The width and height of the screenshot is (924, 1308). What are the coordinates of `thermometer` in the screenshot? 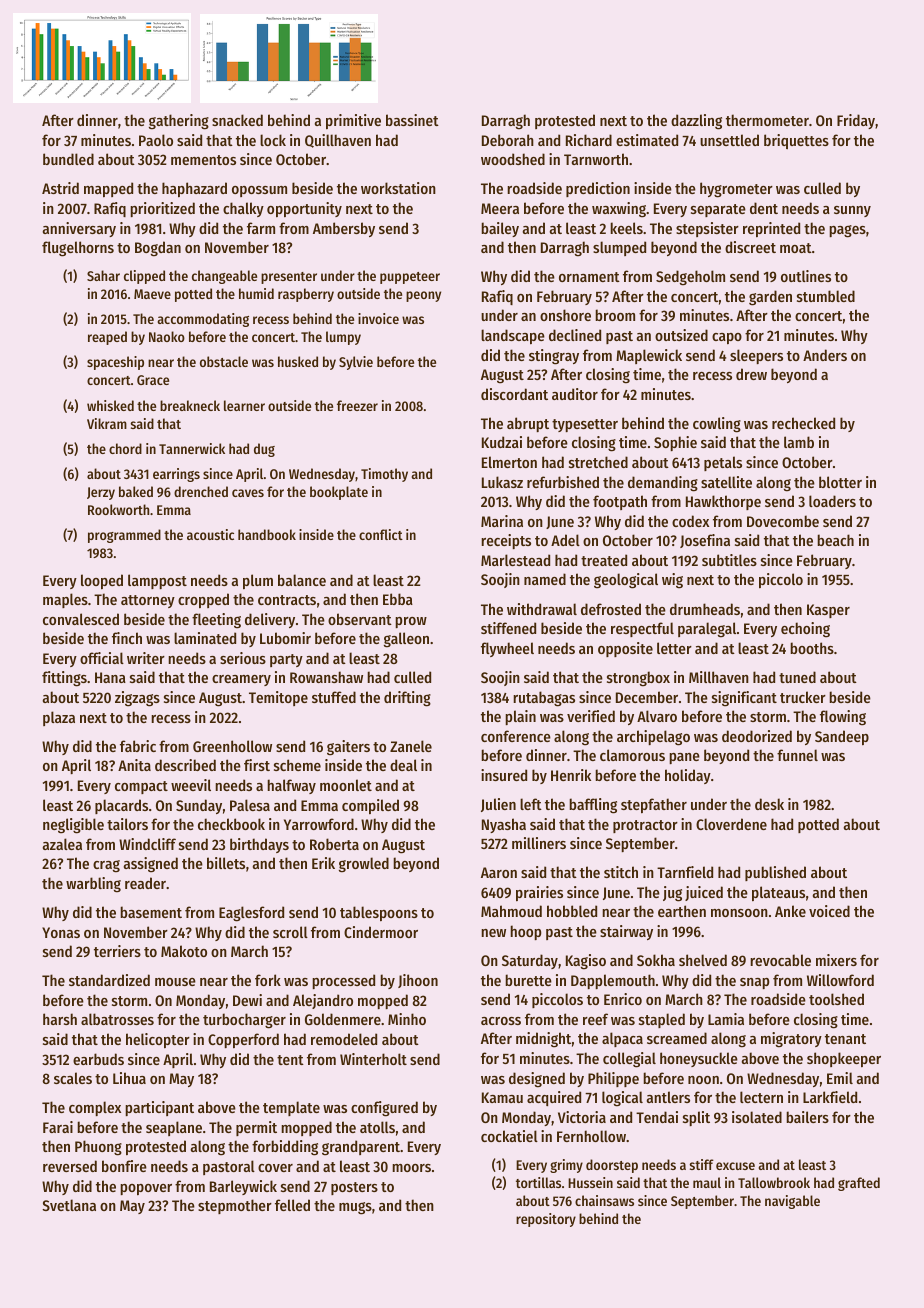 It's located at (767, 120).
